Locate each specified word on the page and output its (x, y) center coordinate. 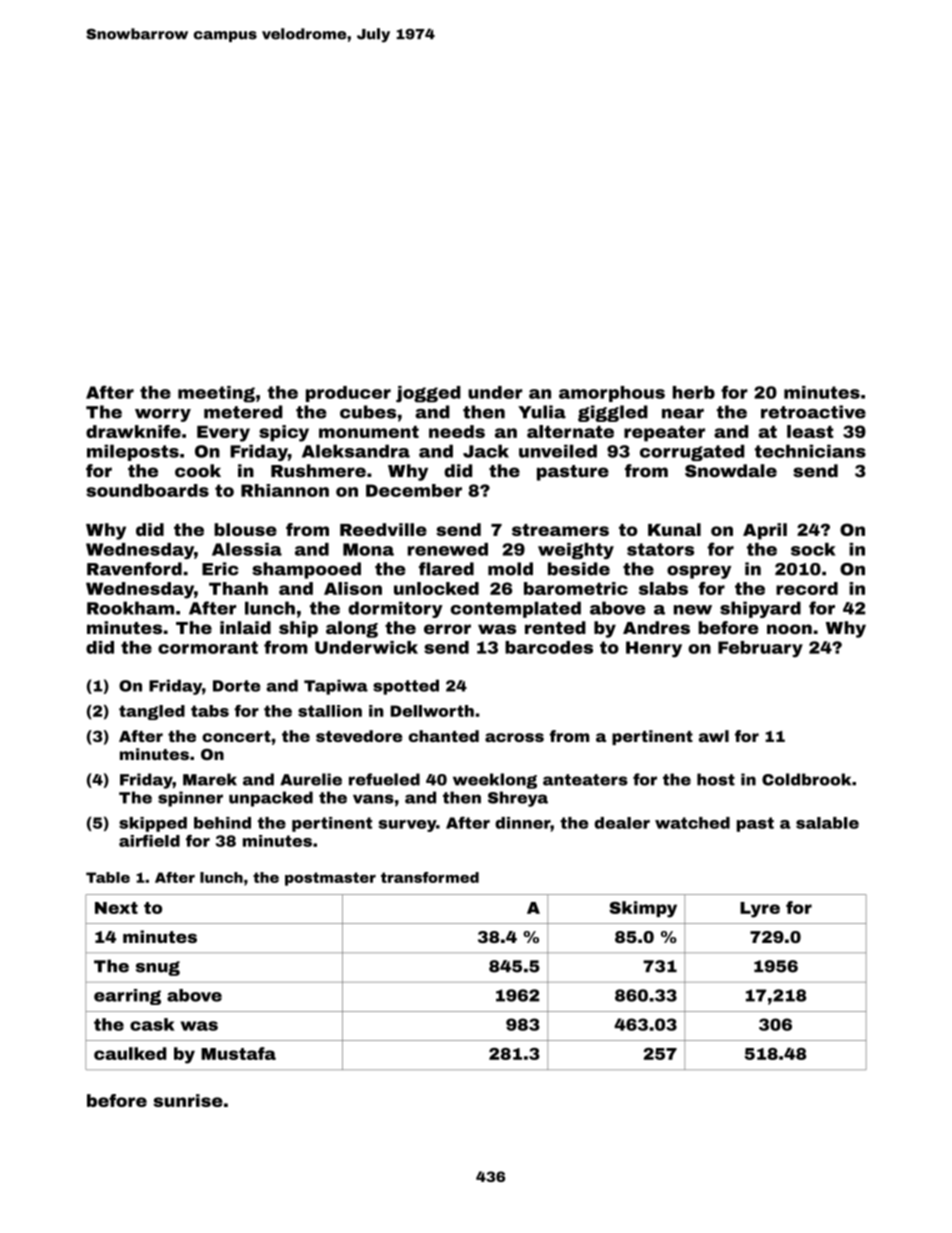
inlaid (245, 627)
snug (158, 968)
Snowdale (731, 471)
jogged (428, 394)
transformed (430, 877)
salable (827, 823)
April (765, 531)
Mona (368, 549)
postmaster (330, 879)
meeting (216, 394)
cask (152, 1024)
